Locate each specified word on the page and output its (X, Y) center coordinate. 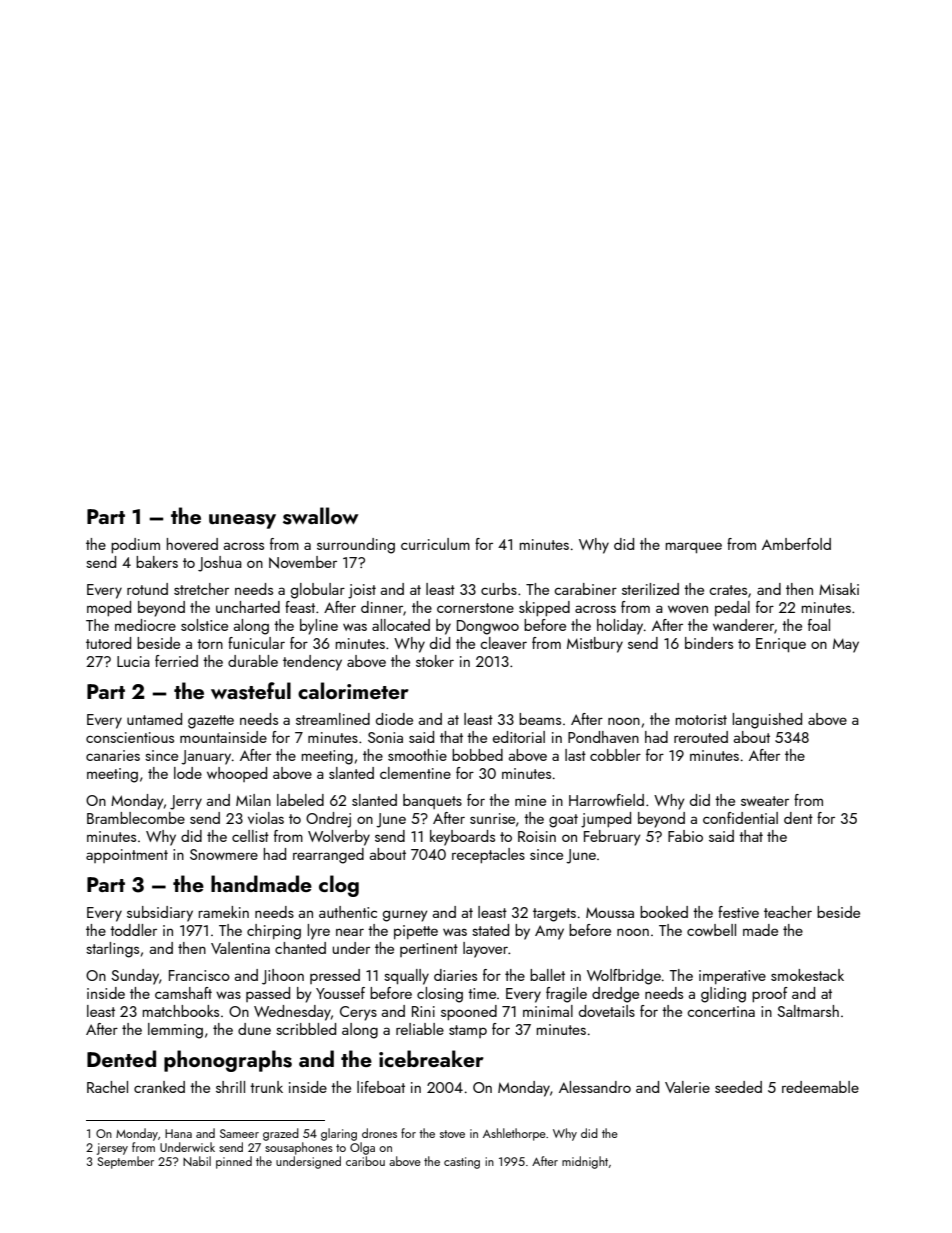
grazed (281, 1134)
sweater (765, 801)
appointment (127, 856)
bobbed (477, 755)
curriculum (435, 544)
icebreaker (431, 1058)
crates (728, 590)
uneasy (242, 521)
